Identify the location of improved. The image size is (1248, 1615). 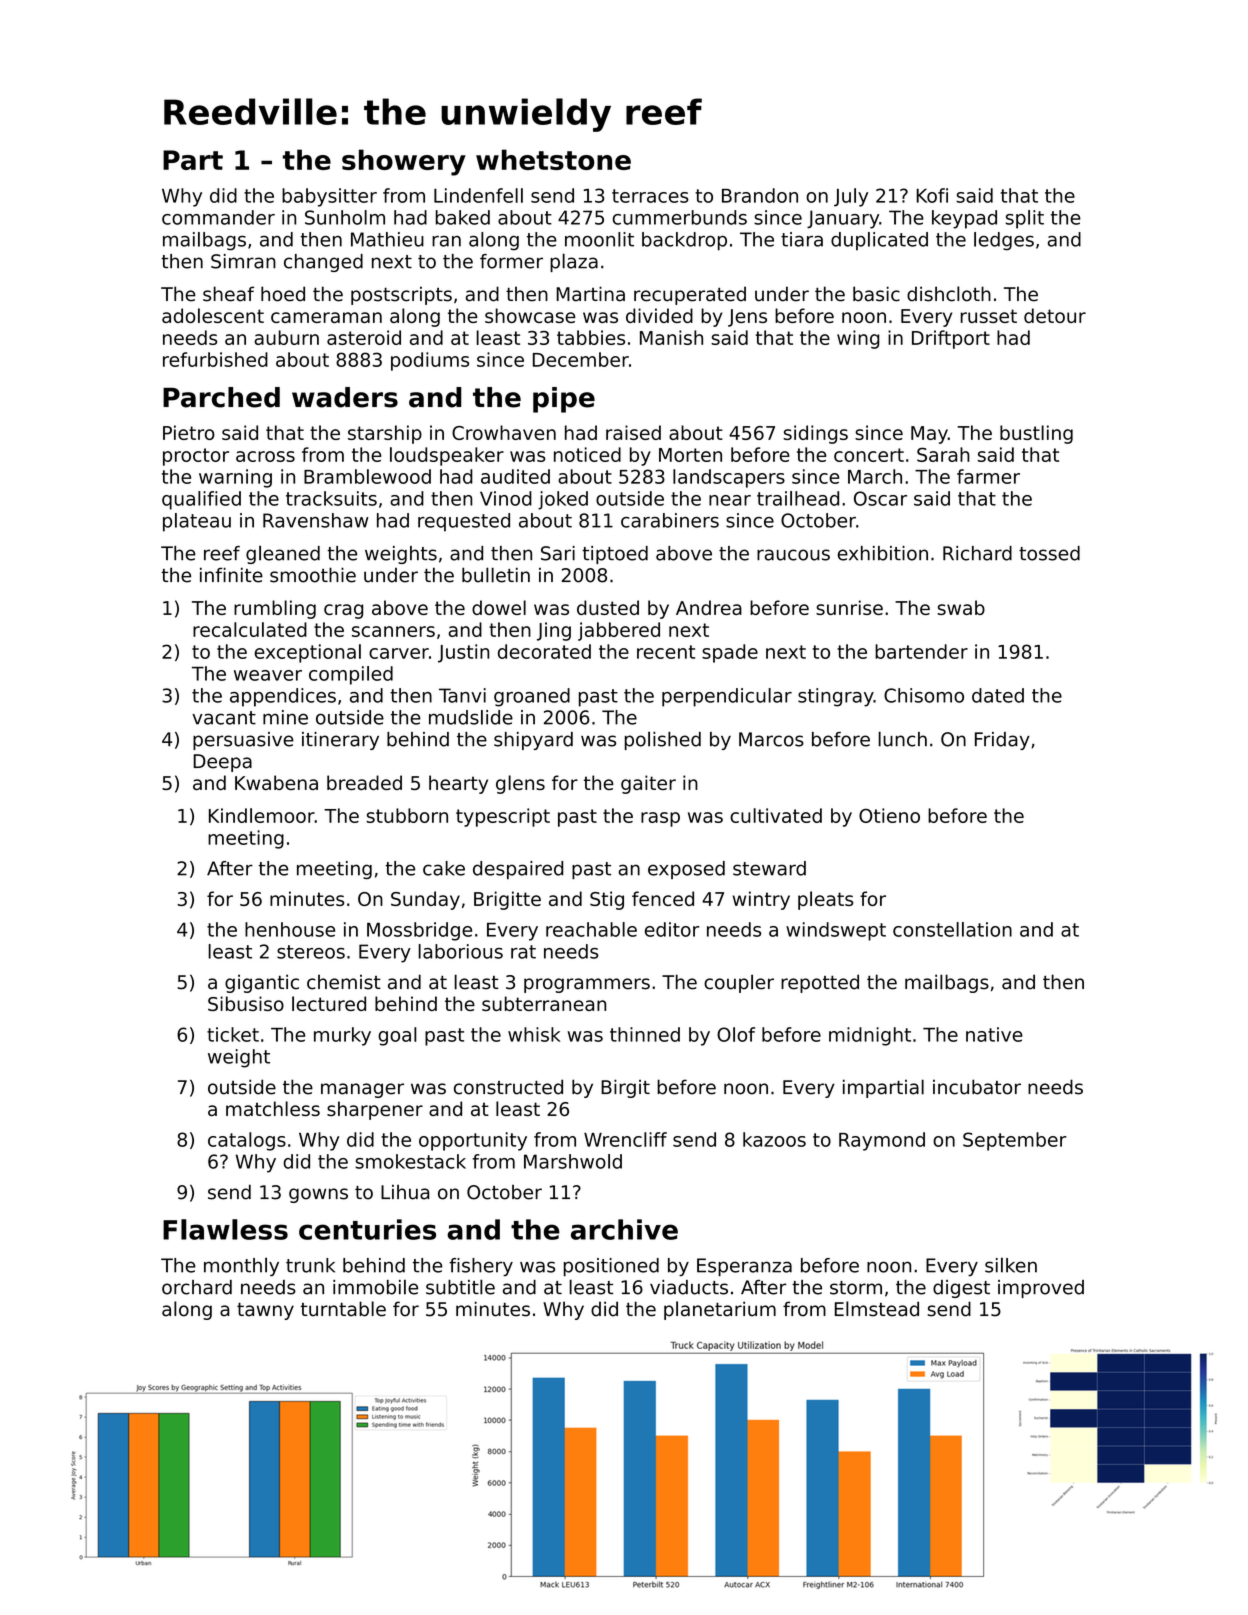
(1041, 1289).
